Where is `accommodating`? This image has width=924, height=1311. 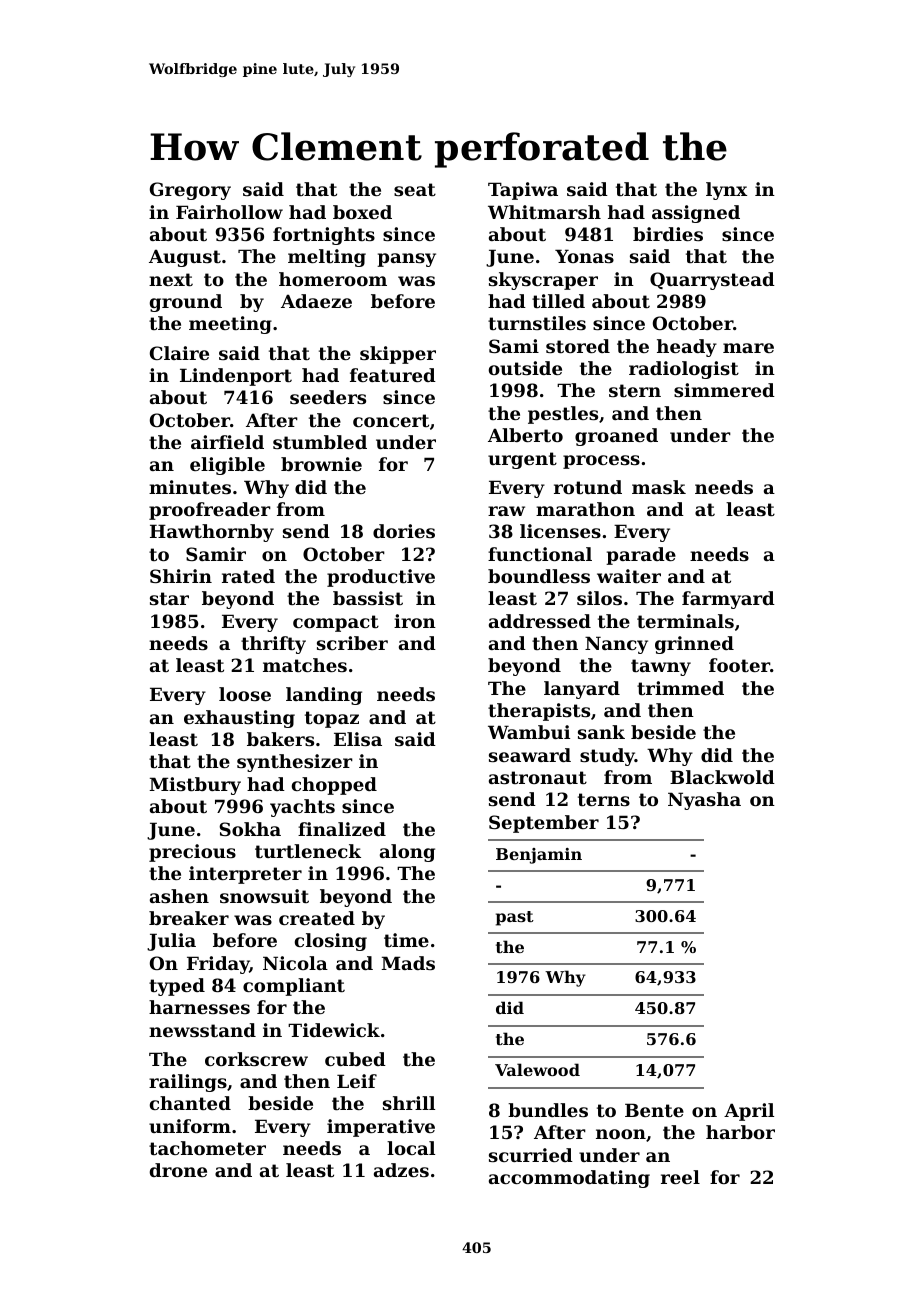 accommodating is located at coordinates (569, 1179).
